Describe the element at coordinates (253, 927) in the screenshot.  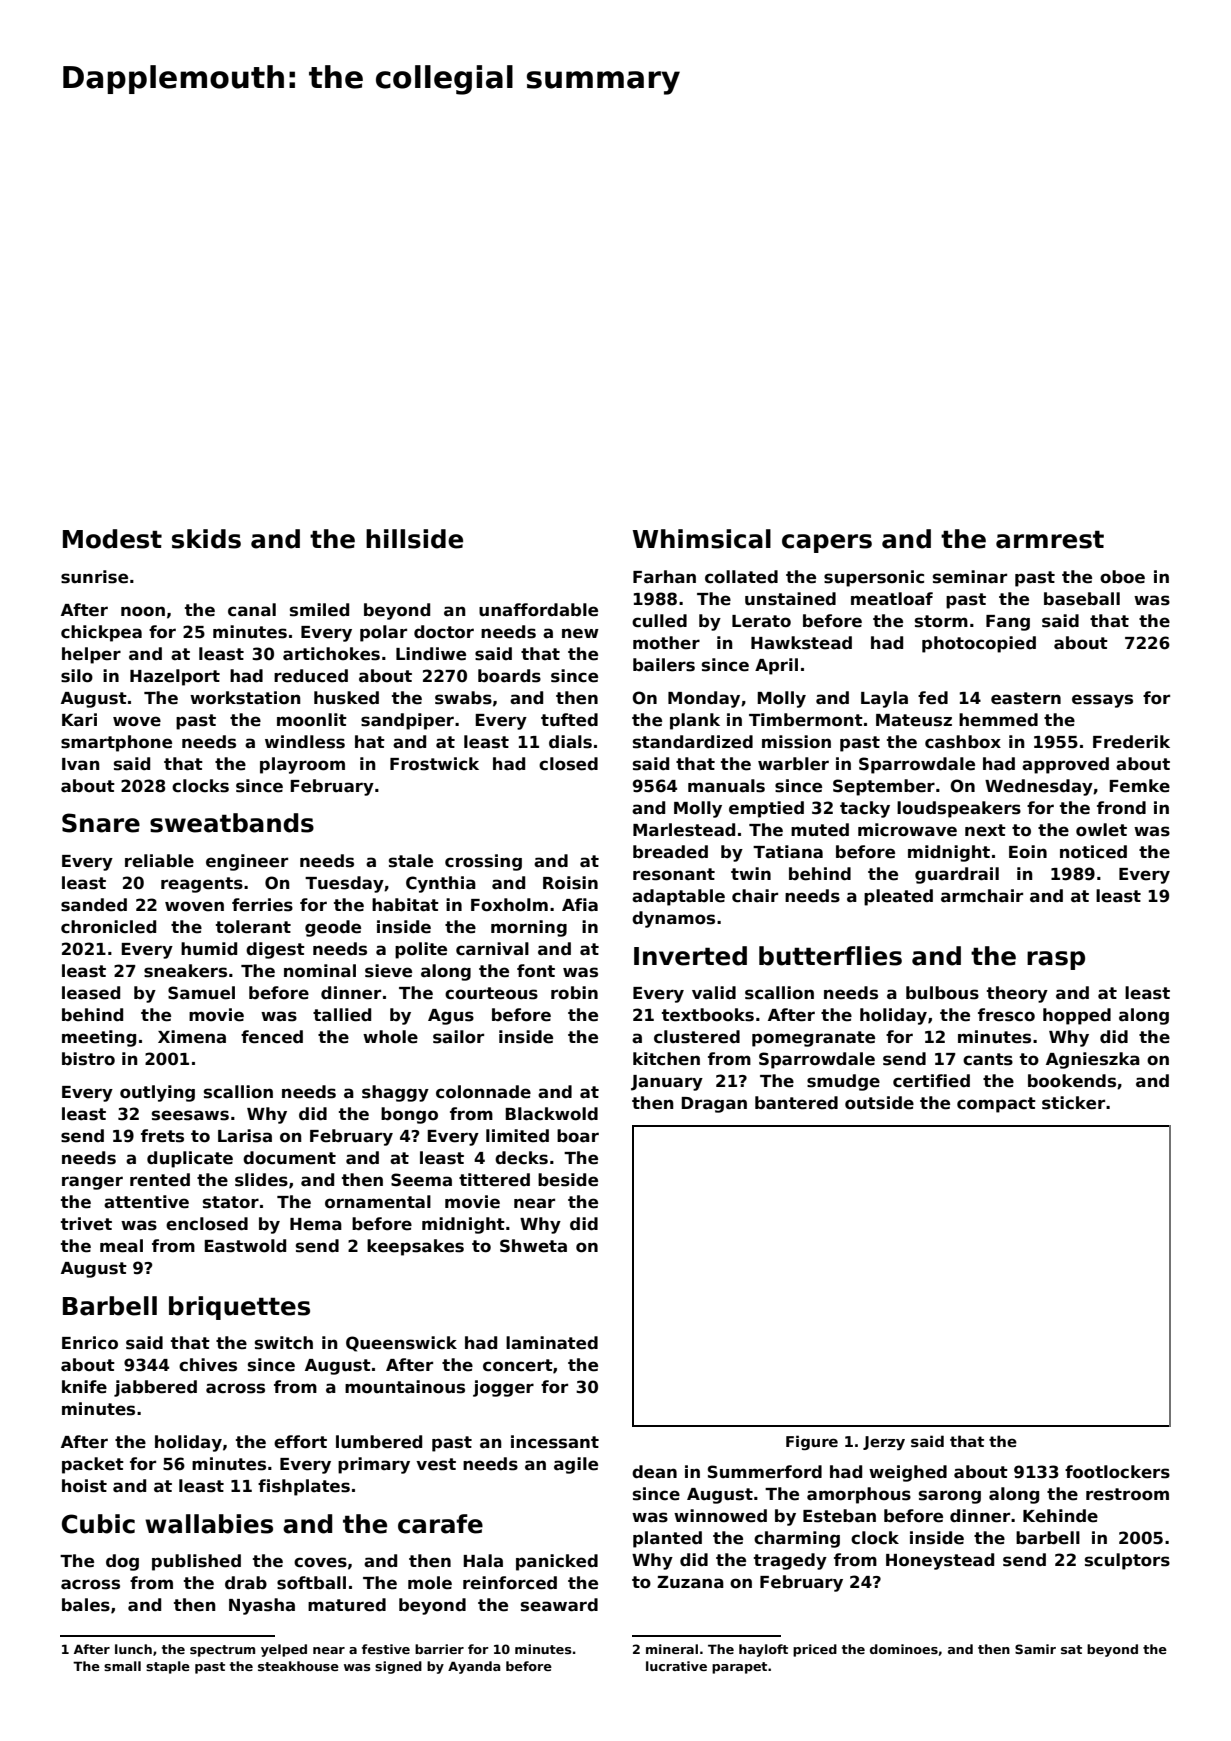
I see `tolerant` at that location.
